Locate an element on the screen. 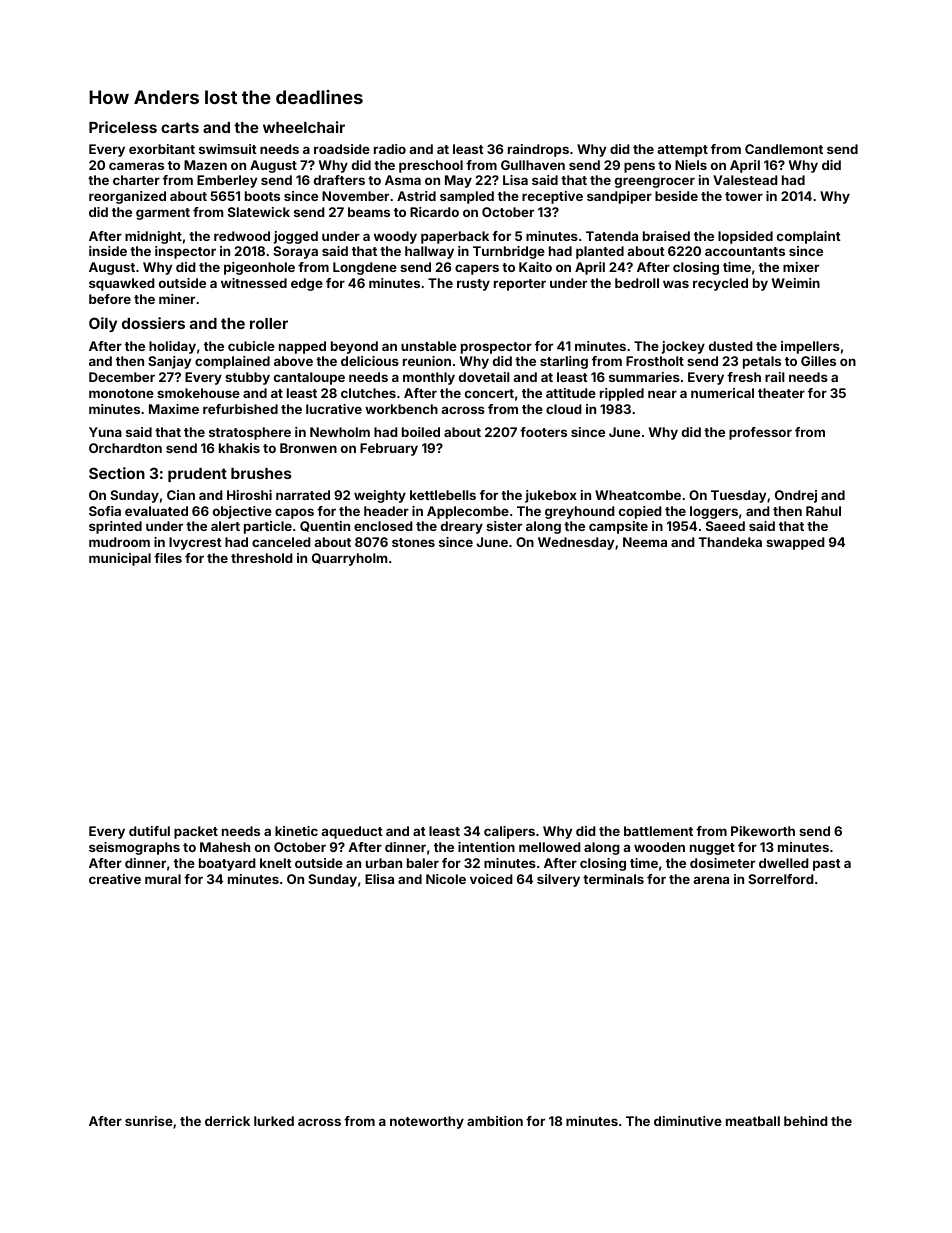 This screenshot has height=1233, width=952. lucrative is located at coordinates (334, 409).
